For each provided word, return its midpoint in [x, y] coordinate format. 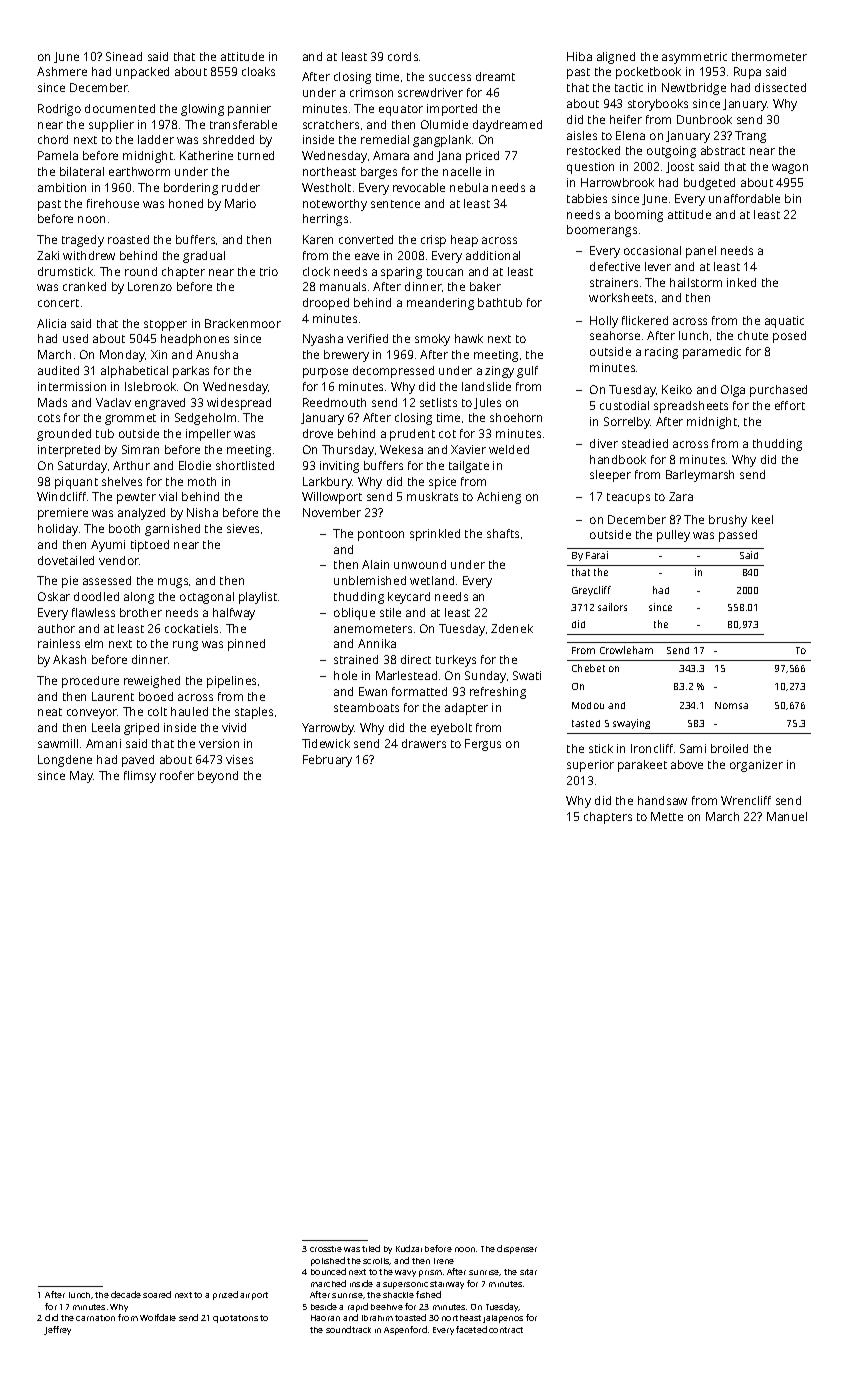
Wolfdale [158, 1317]
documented [120, 108]
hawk [469, 338]
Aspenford [405, 1330]
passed [738, 536]
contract [506, 1330]
